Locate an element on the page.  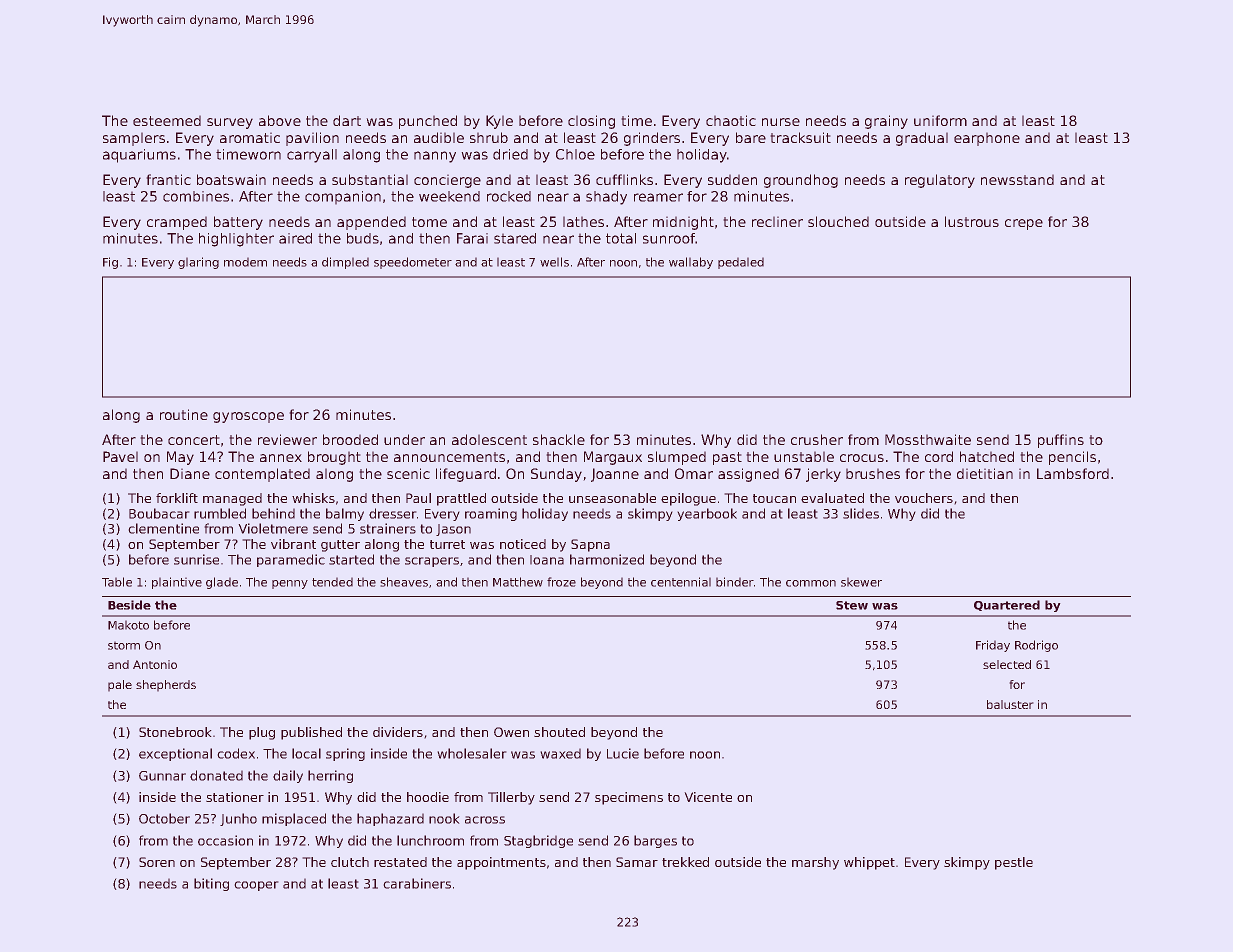
jerky is located at coordinates (823, 475).
